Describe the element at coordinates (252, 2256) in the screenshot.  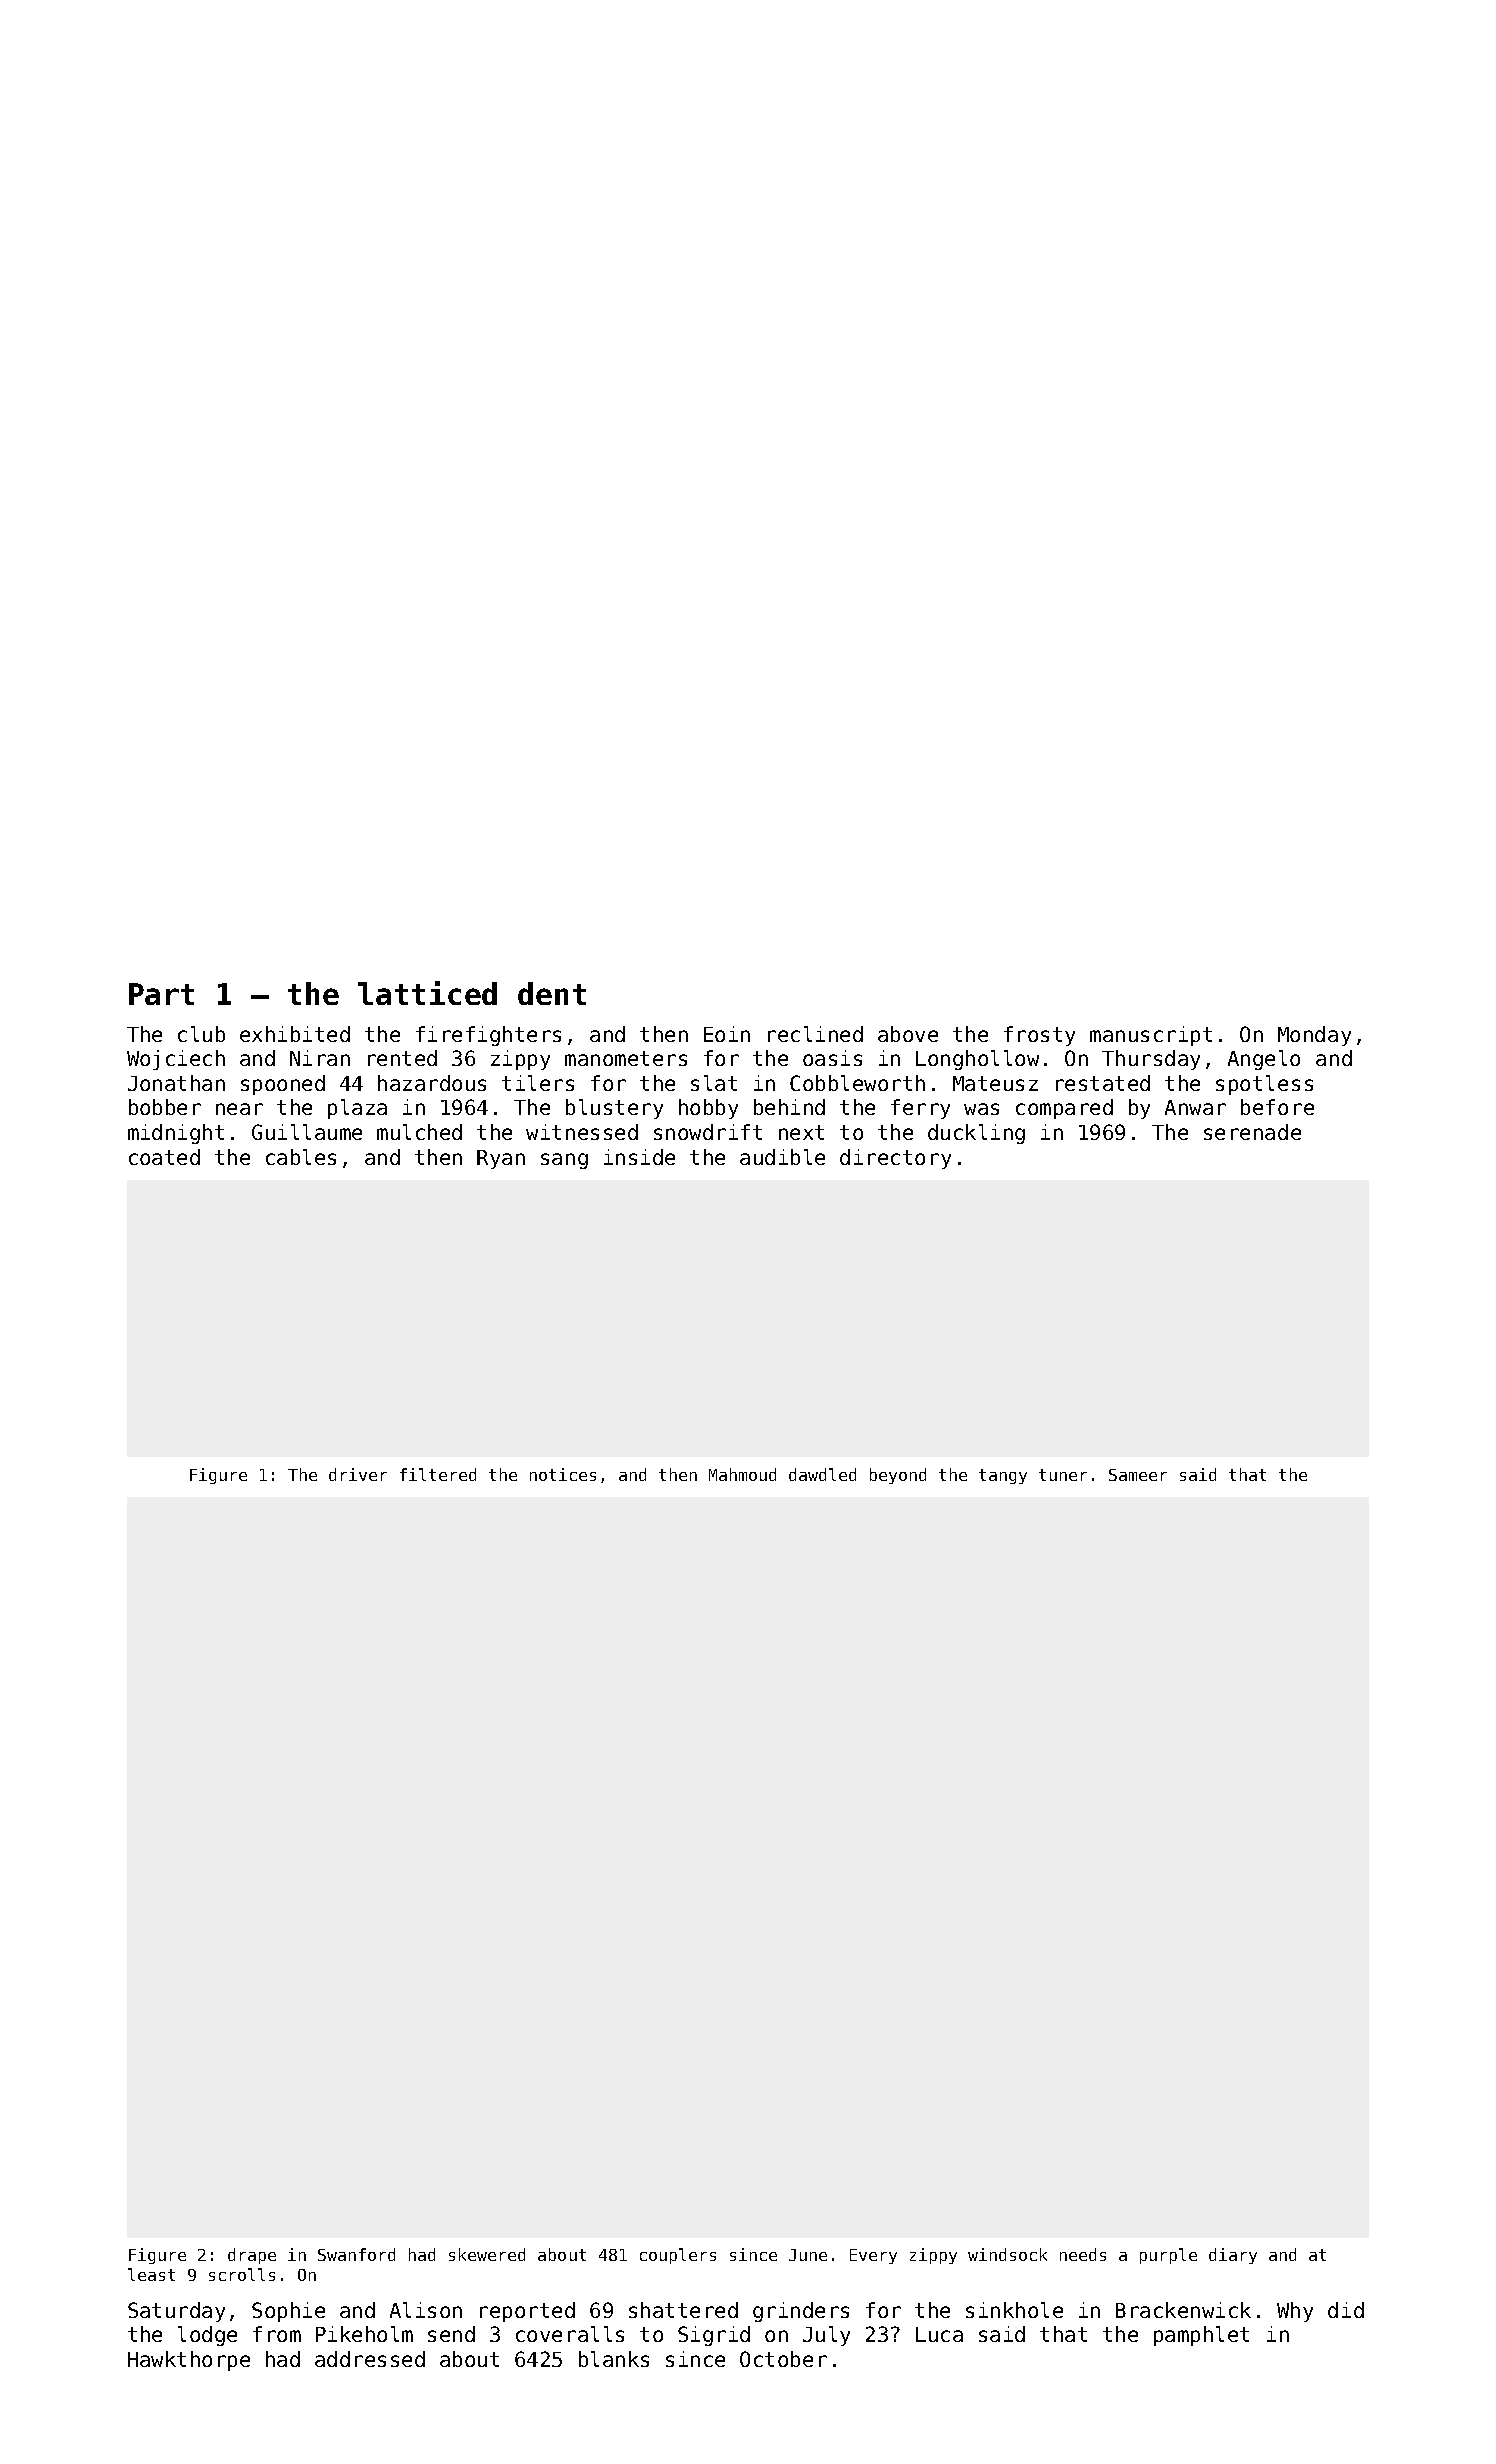
I see `drape` at that location.
